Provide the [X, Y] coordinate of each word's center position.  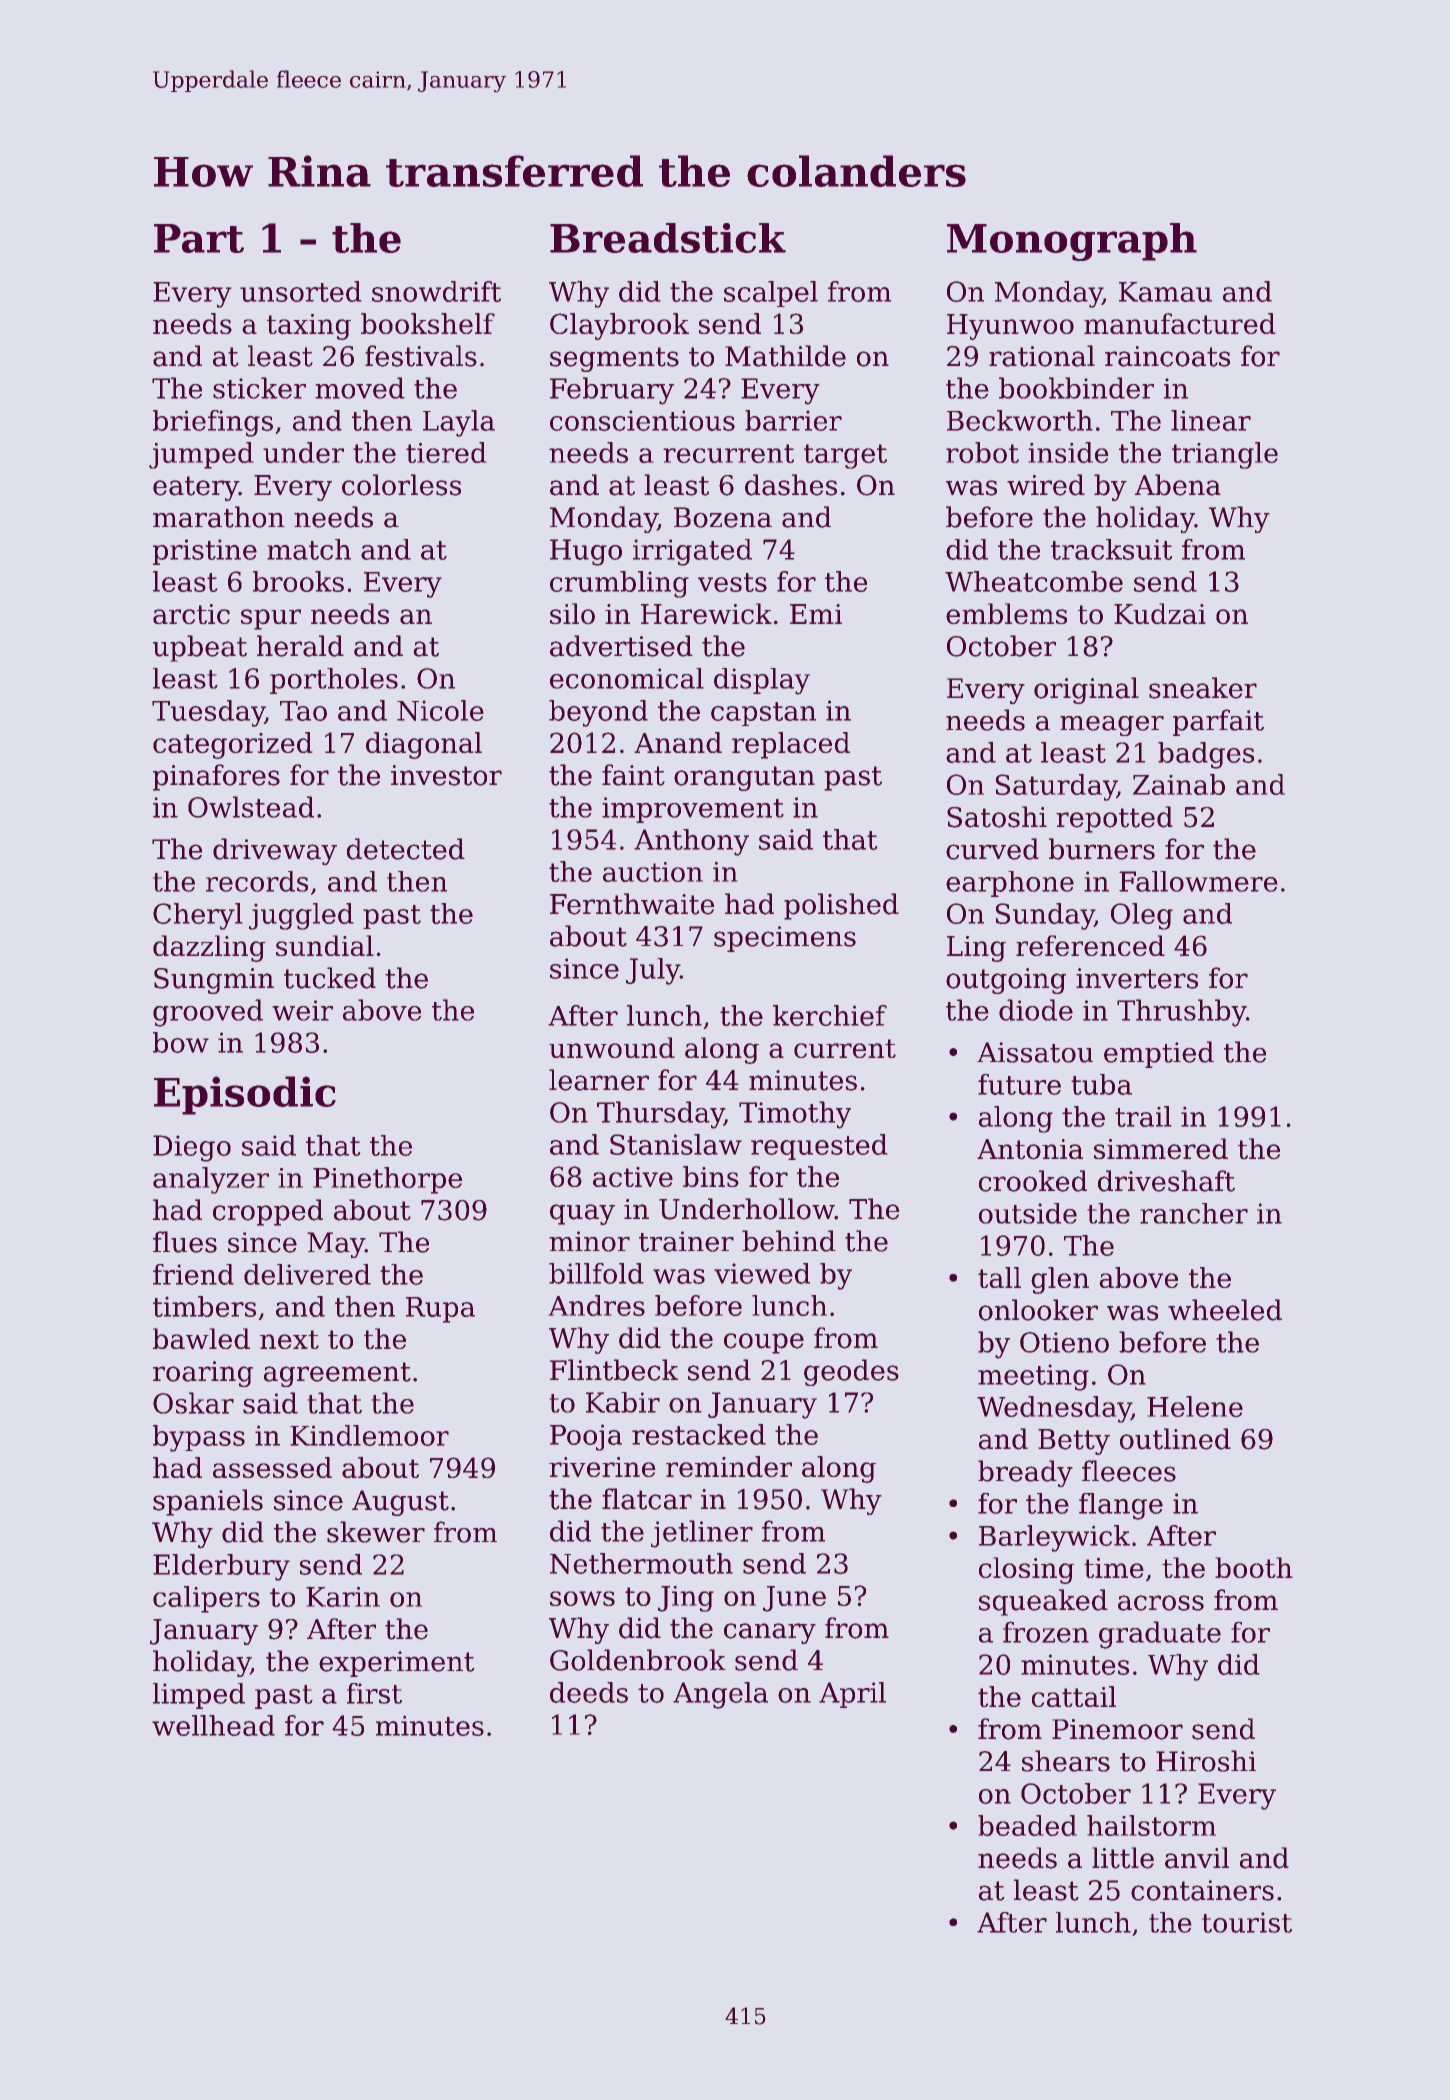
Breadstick [668, 238]
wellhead [213, 1725]
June [794, 1599]
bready [1025, 1473]
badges [1206, 755]
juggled [301, 916]
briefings [213, 423]
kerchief [830, 1015]
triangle [1225, 455]
